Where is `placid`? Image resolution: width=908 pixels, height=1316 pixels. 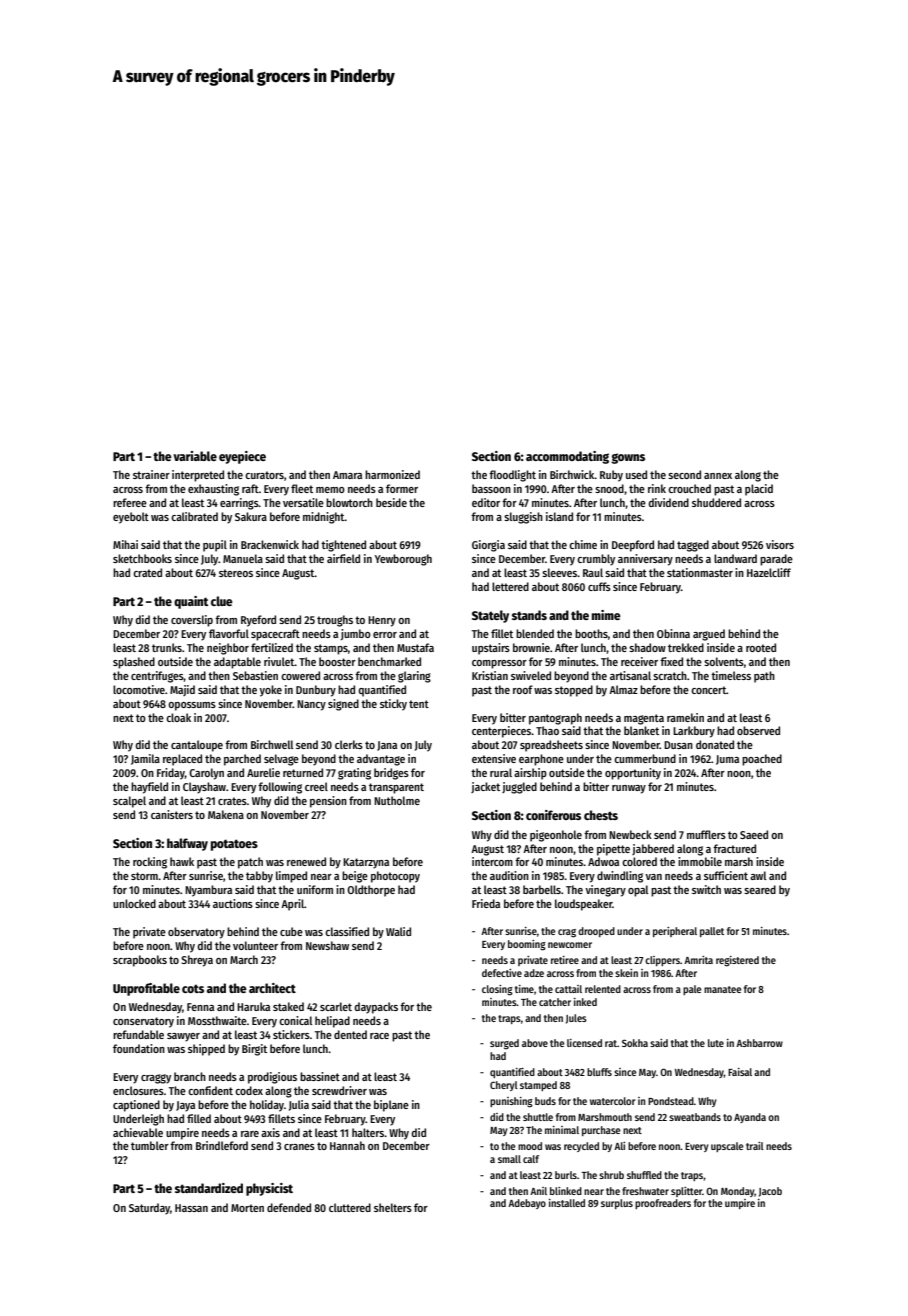 placid is located at coordinates (759, 490).
